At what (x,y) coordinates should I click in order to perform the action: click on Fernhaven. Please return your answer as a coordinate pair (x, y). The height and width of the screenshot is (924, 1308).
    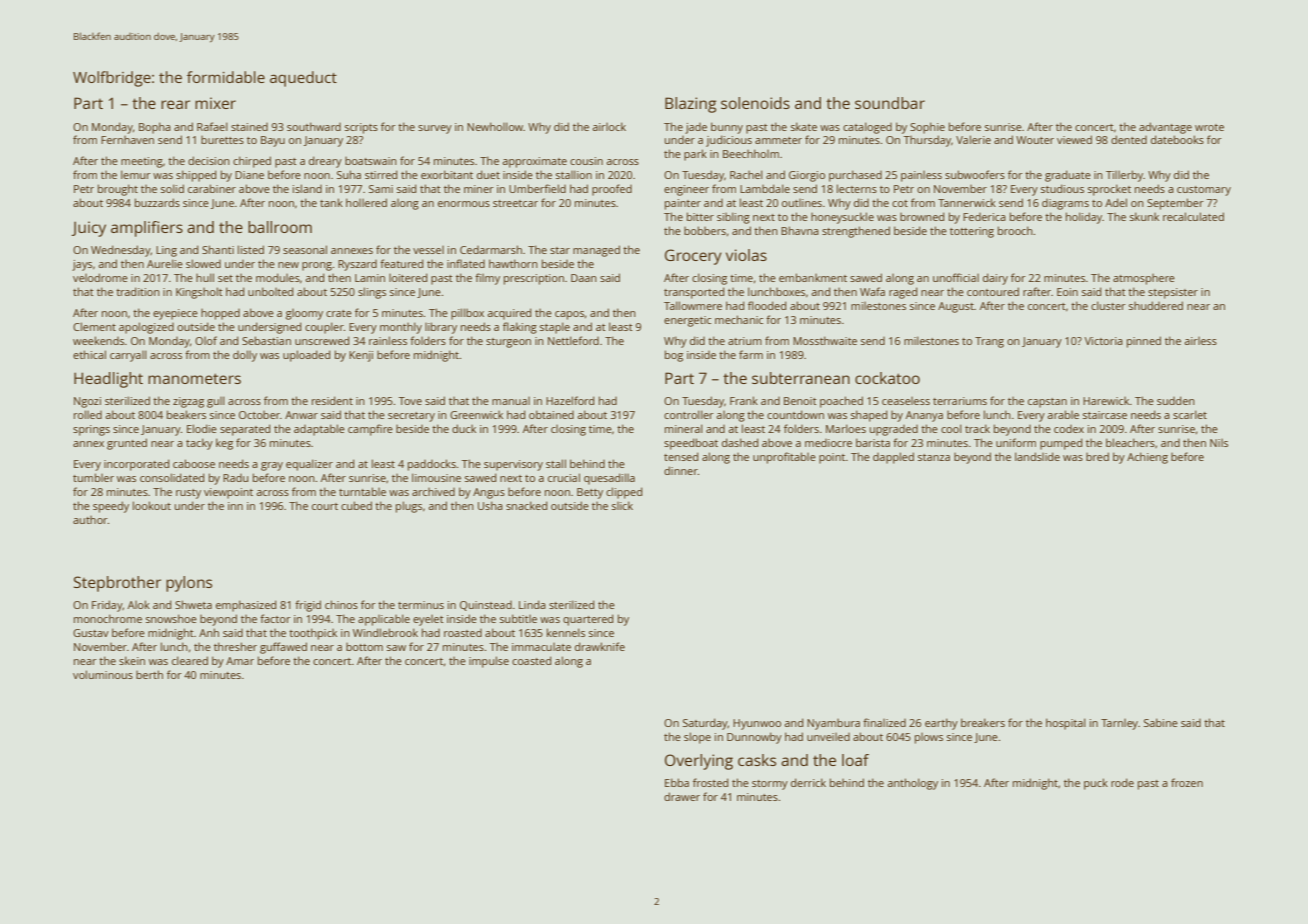
    Looking at the image, I should click on (127, 140).
